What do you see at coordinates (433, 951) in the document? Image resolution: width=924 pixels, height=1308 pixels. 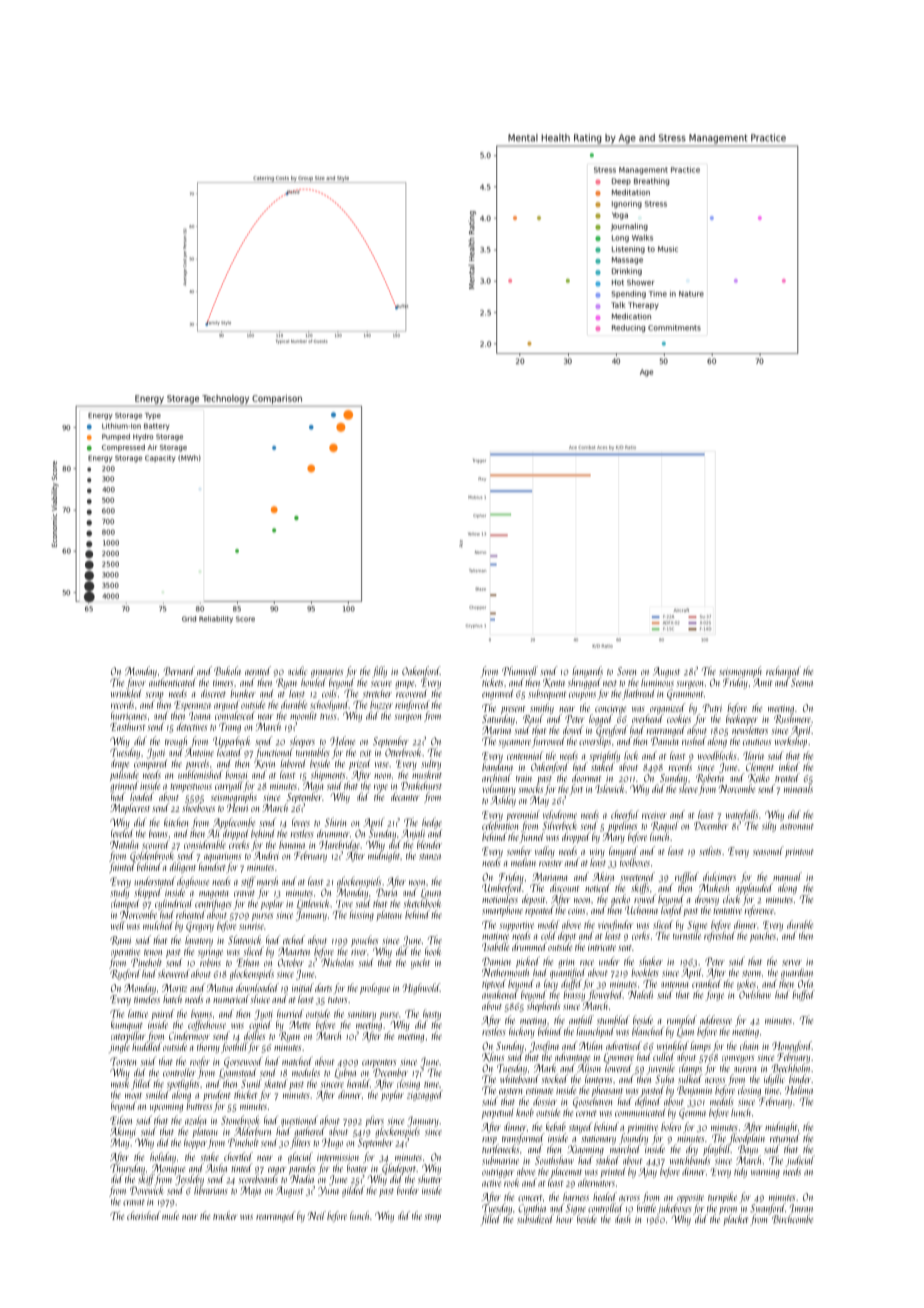 I see `hook` at bounding box center [433, 951].
